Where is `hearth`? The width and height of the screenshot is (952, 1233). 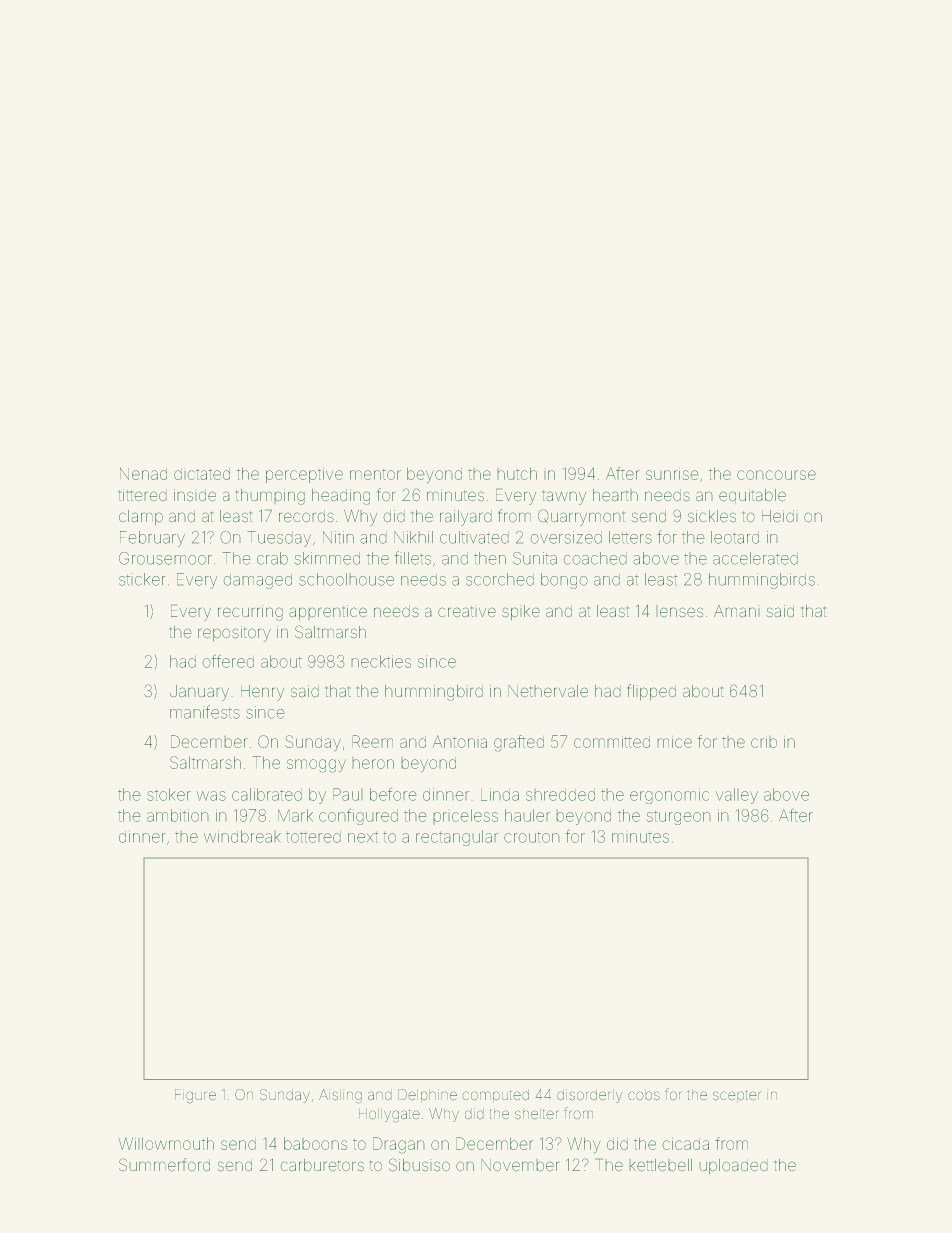 hearth is located at coordinates (615, 495).
